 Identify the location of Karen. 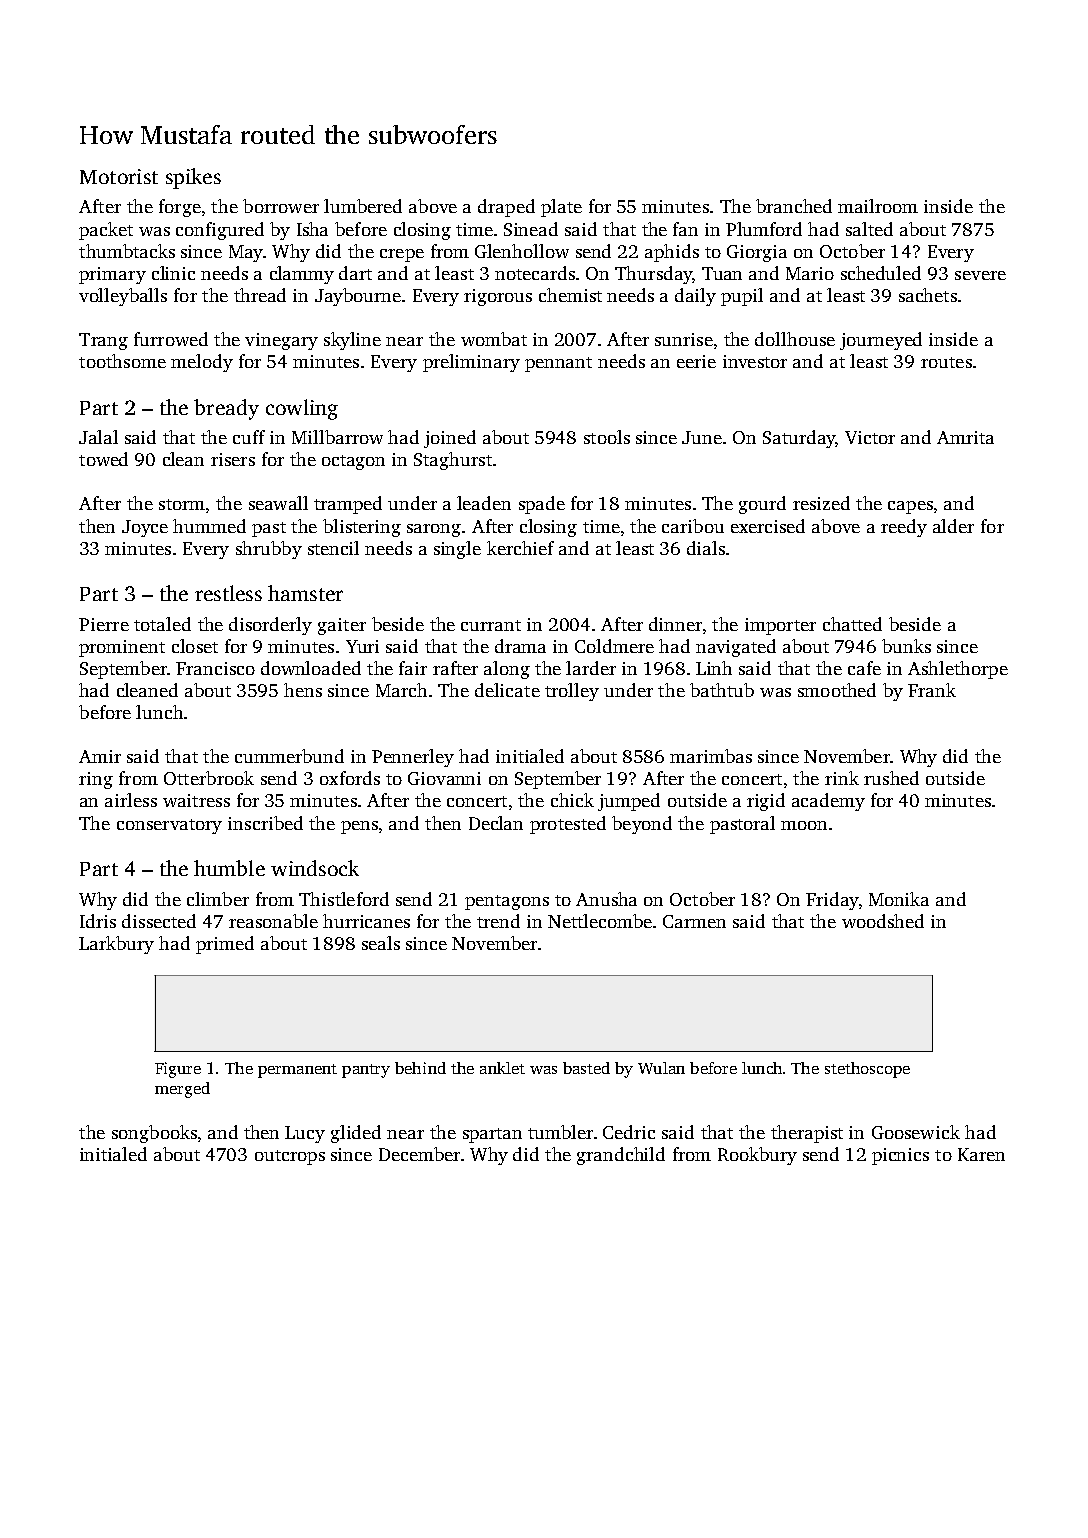
(981, 1154).
